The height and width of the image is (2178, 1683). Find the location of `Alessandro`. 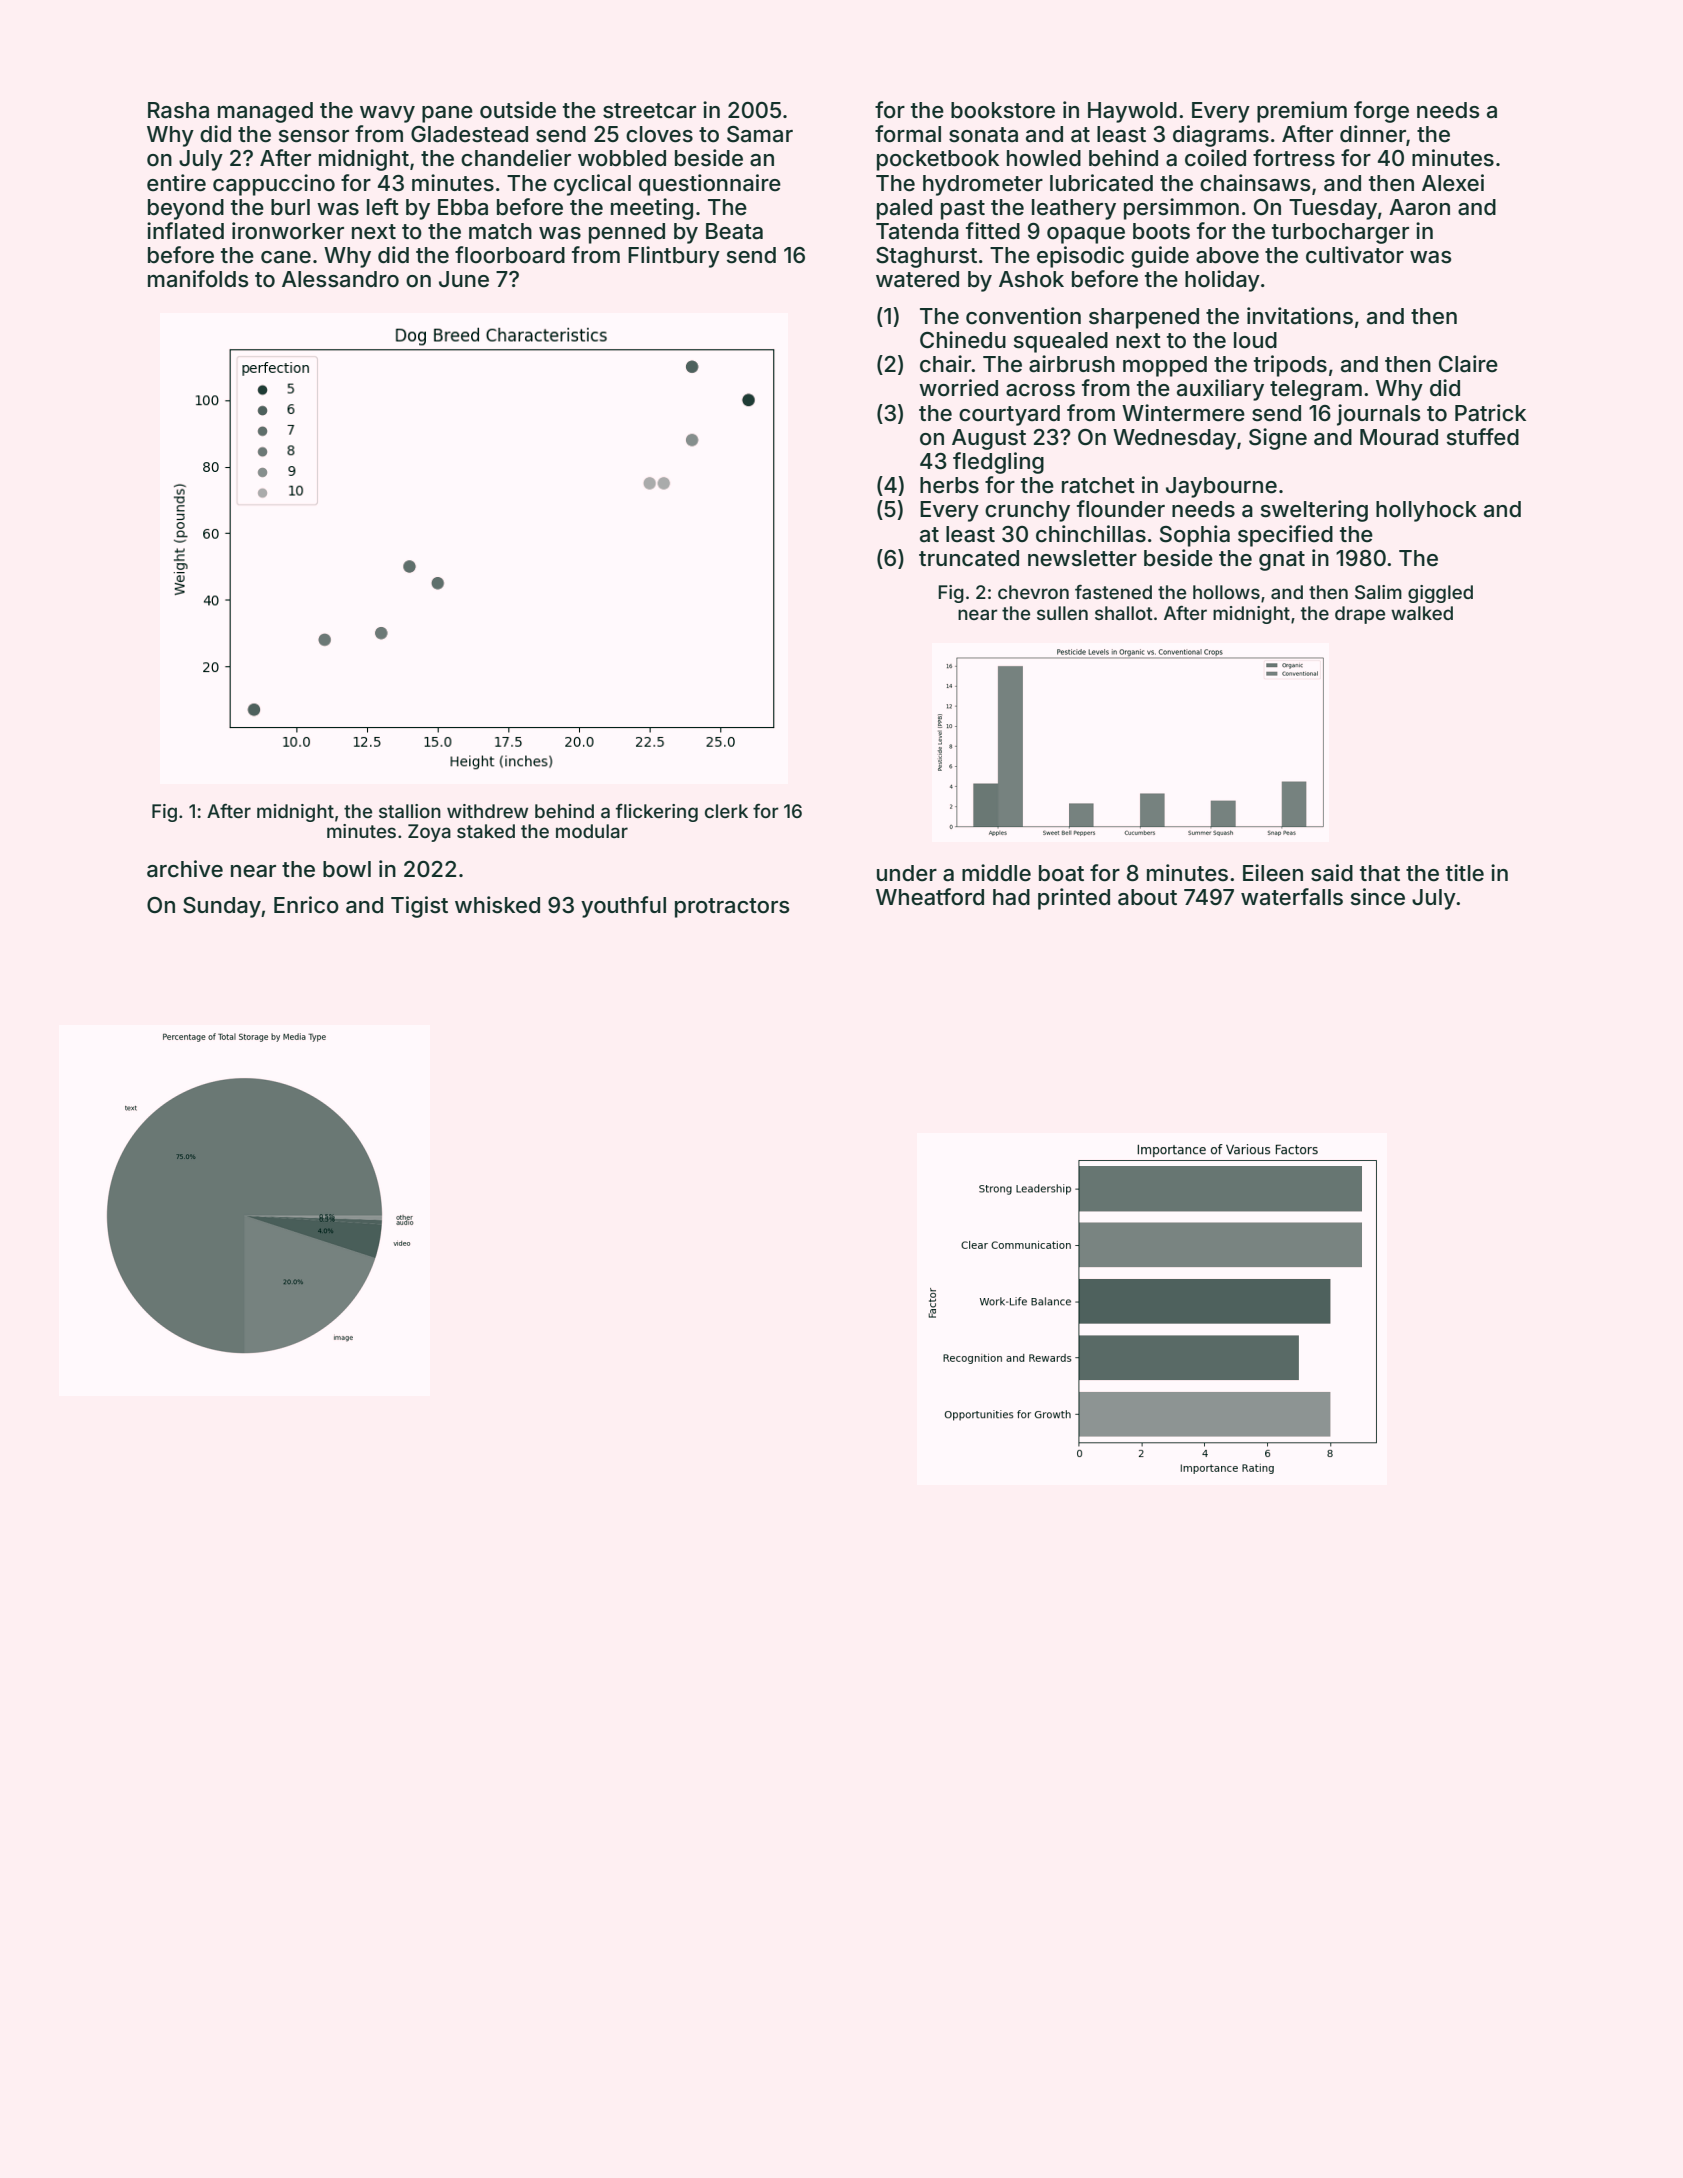

Alessandro is located at coordinates (340, 279).
